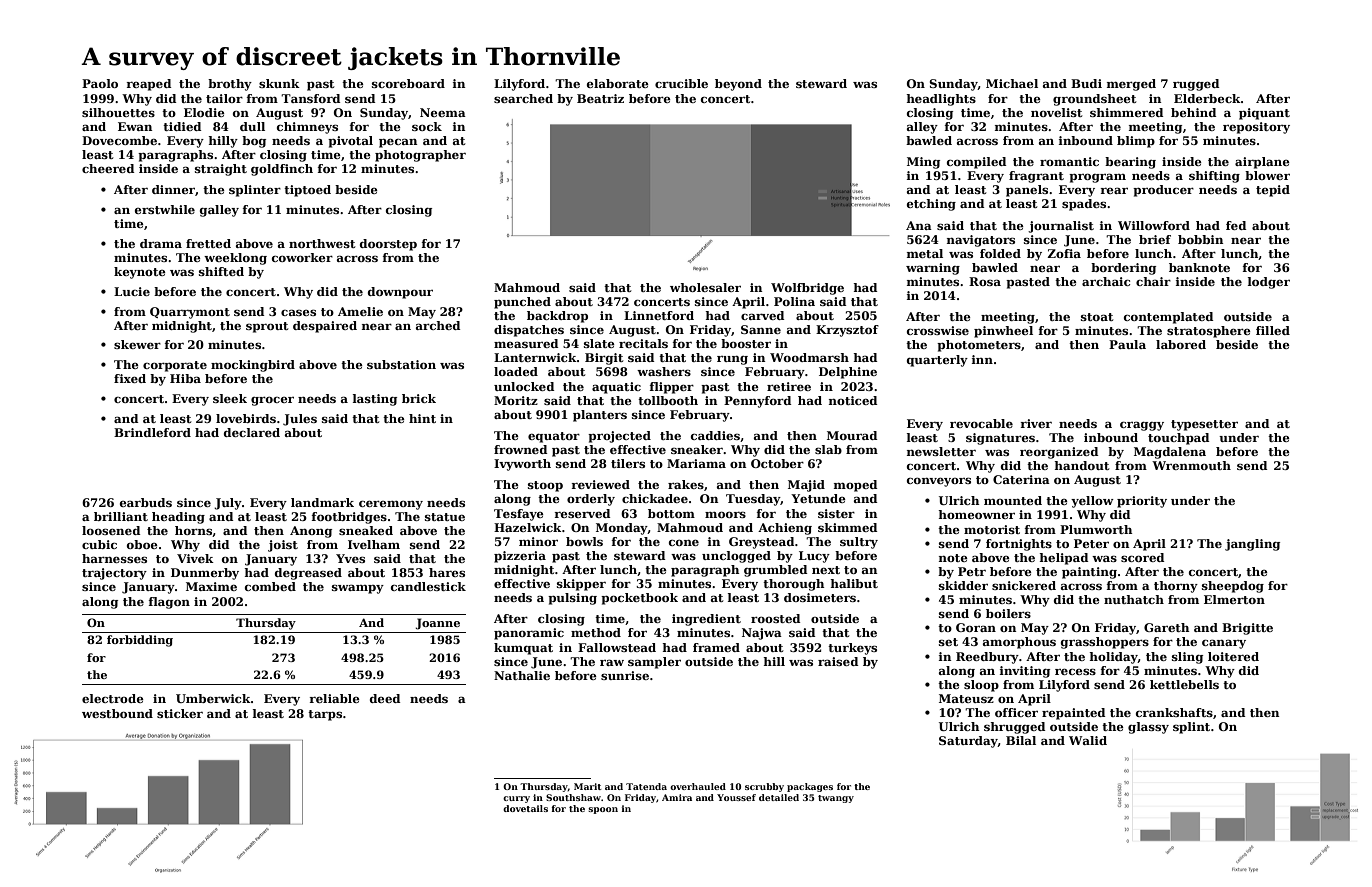  I want to click on earbuds, so click(146, 502).
